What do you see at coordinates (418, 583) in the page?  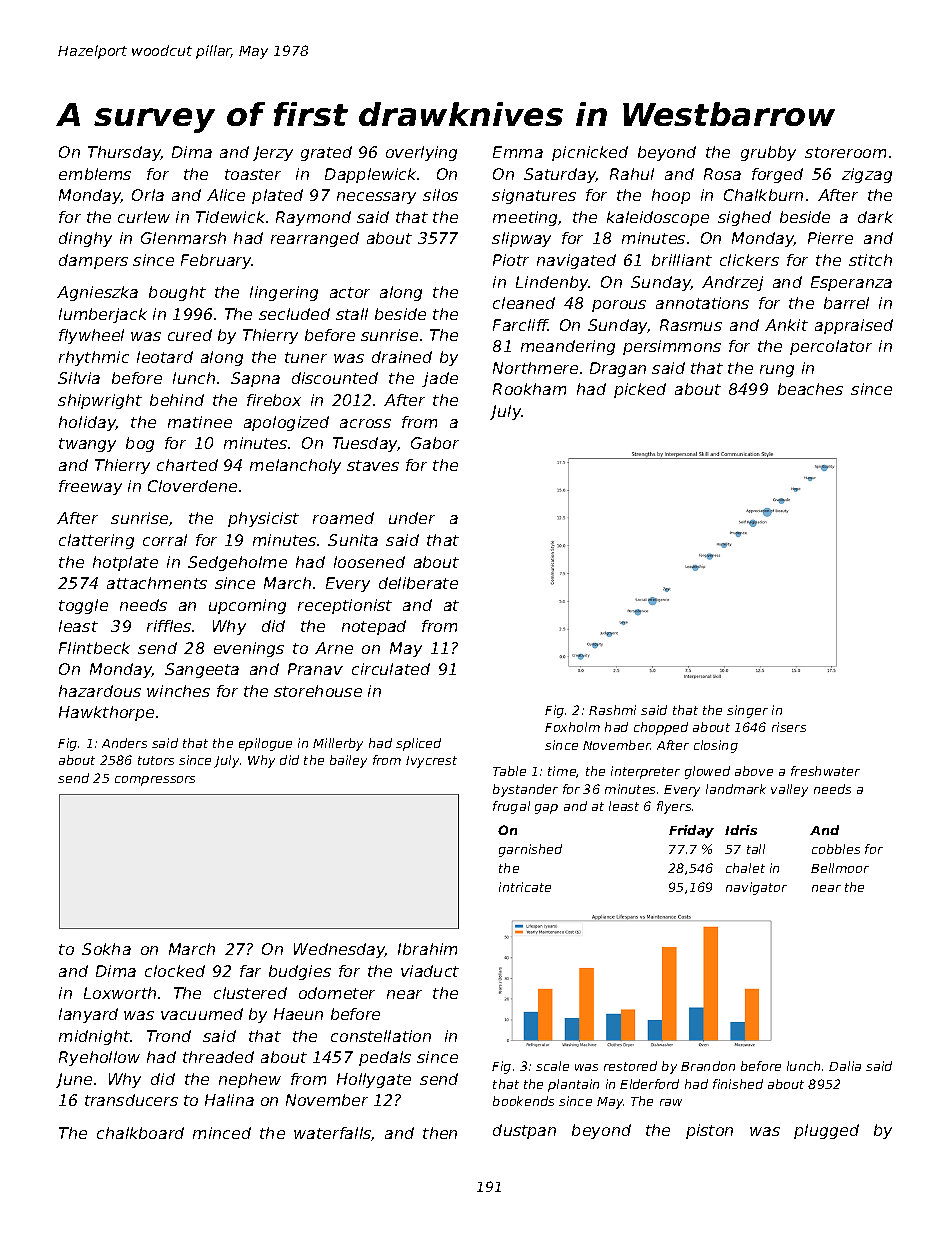 I see `deliberate` at bounding box center [418, 583].
